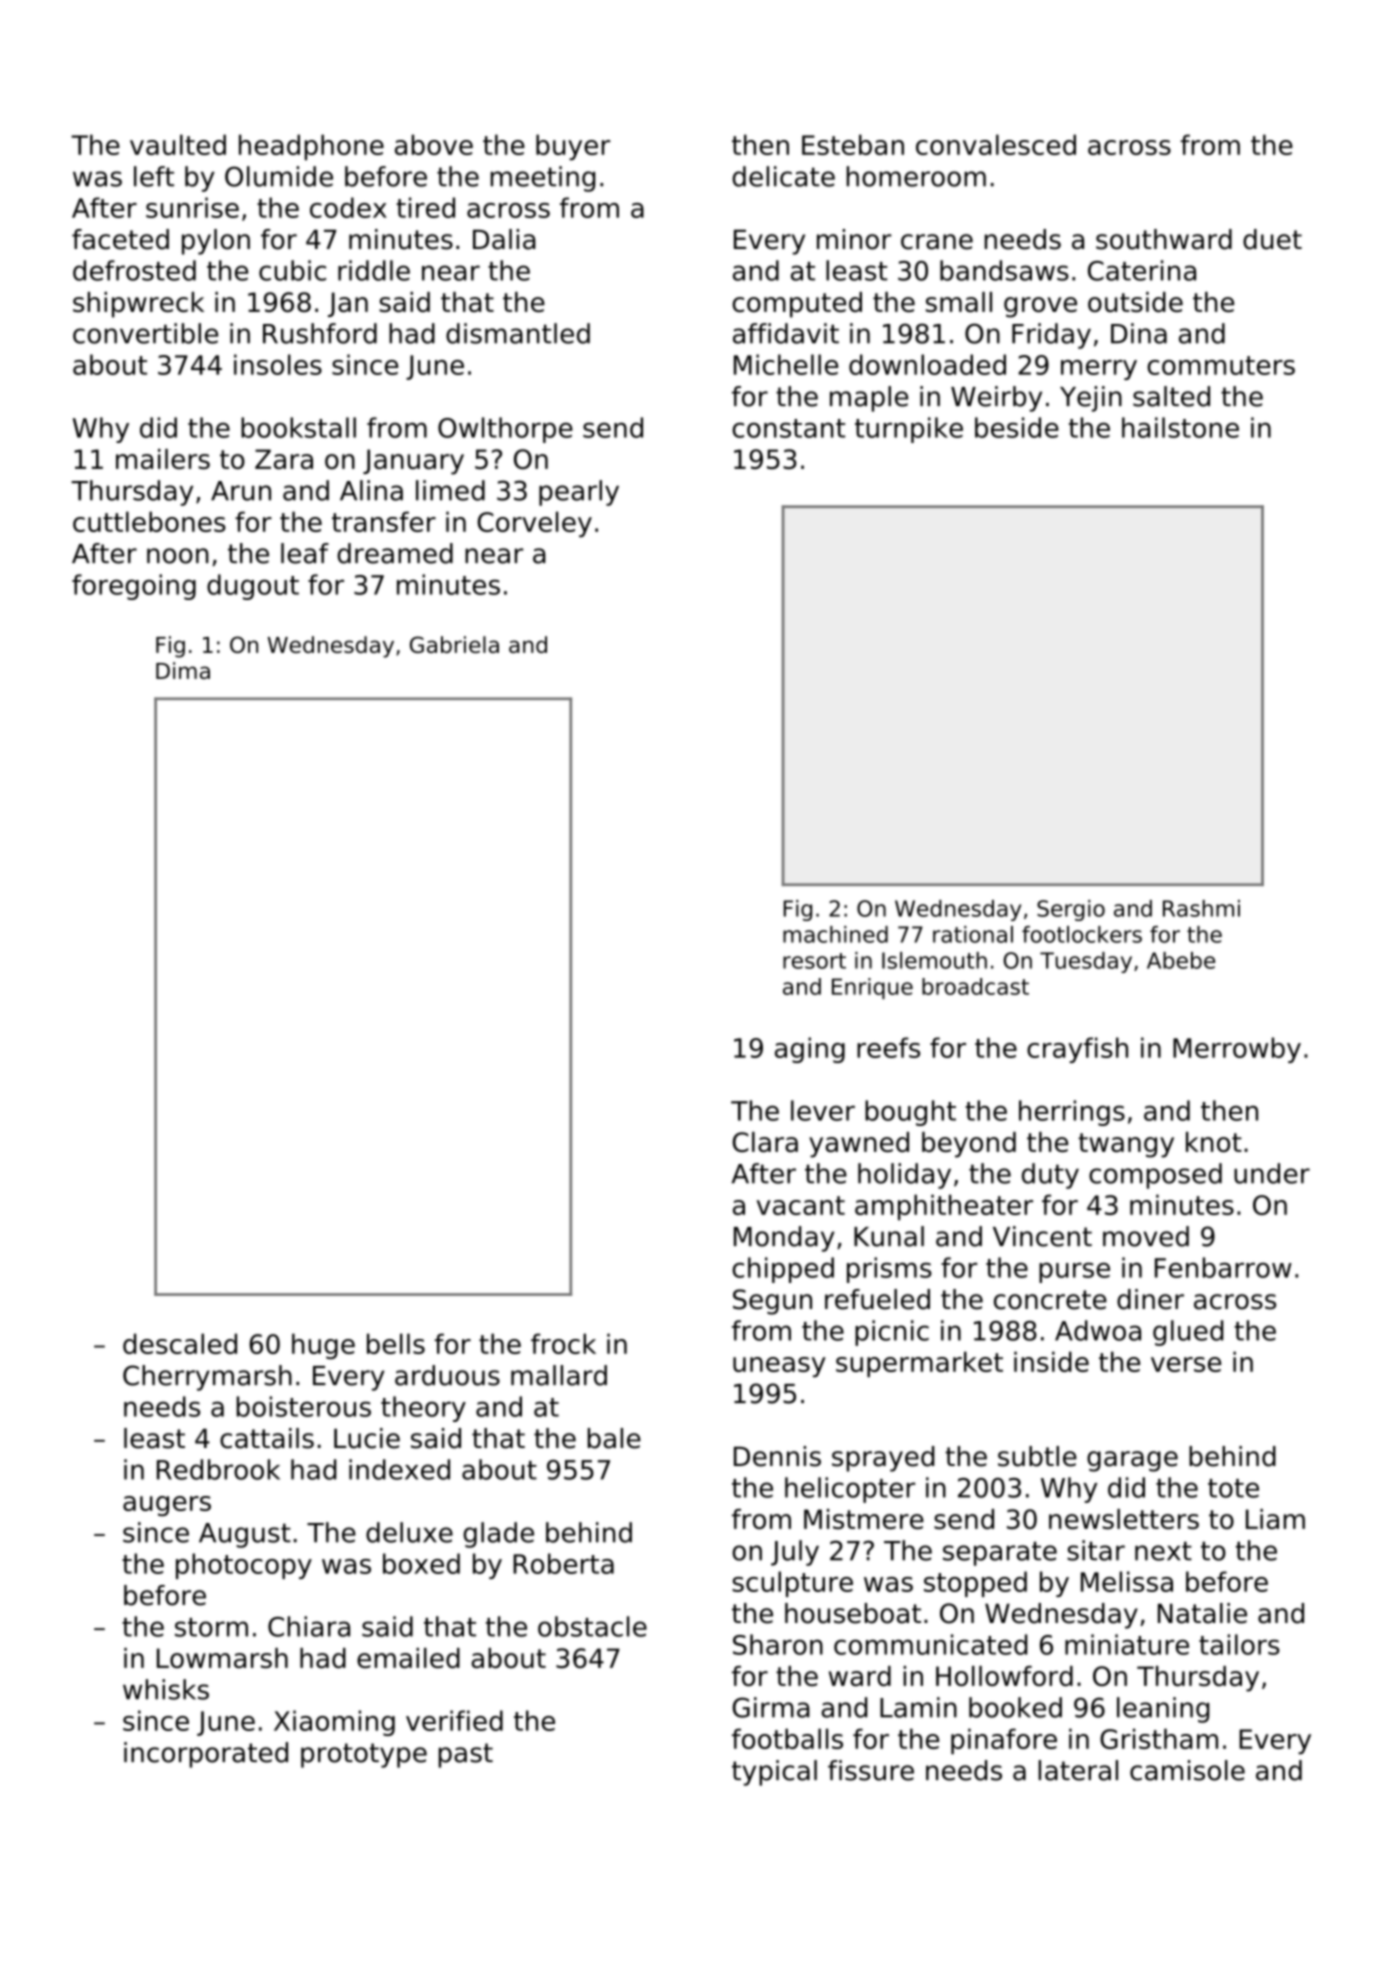  I want to click on duet, so click(1272, 239).
